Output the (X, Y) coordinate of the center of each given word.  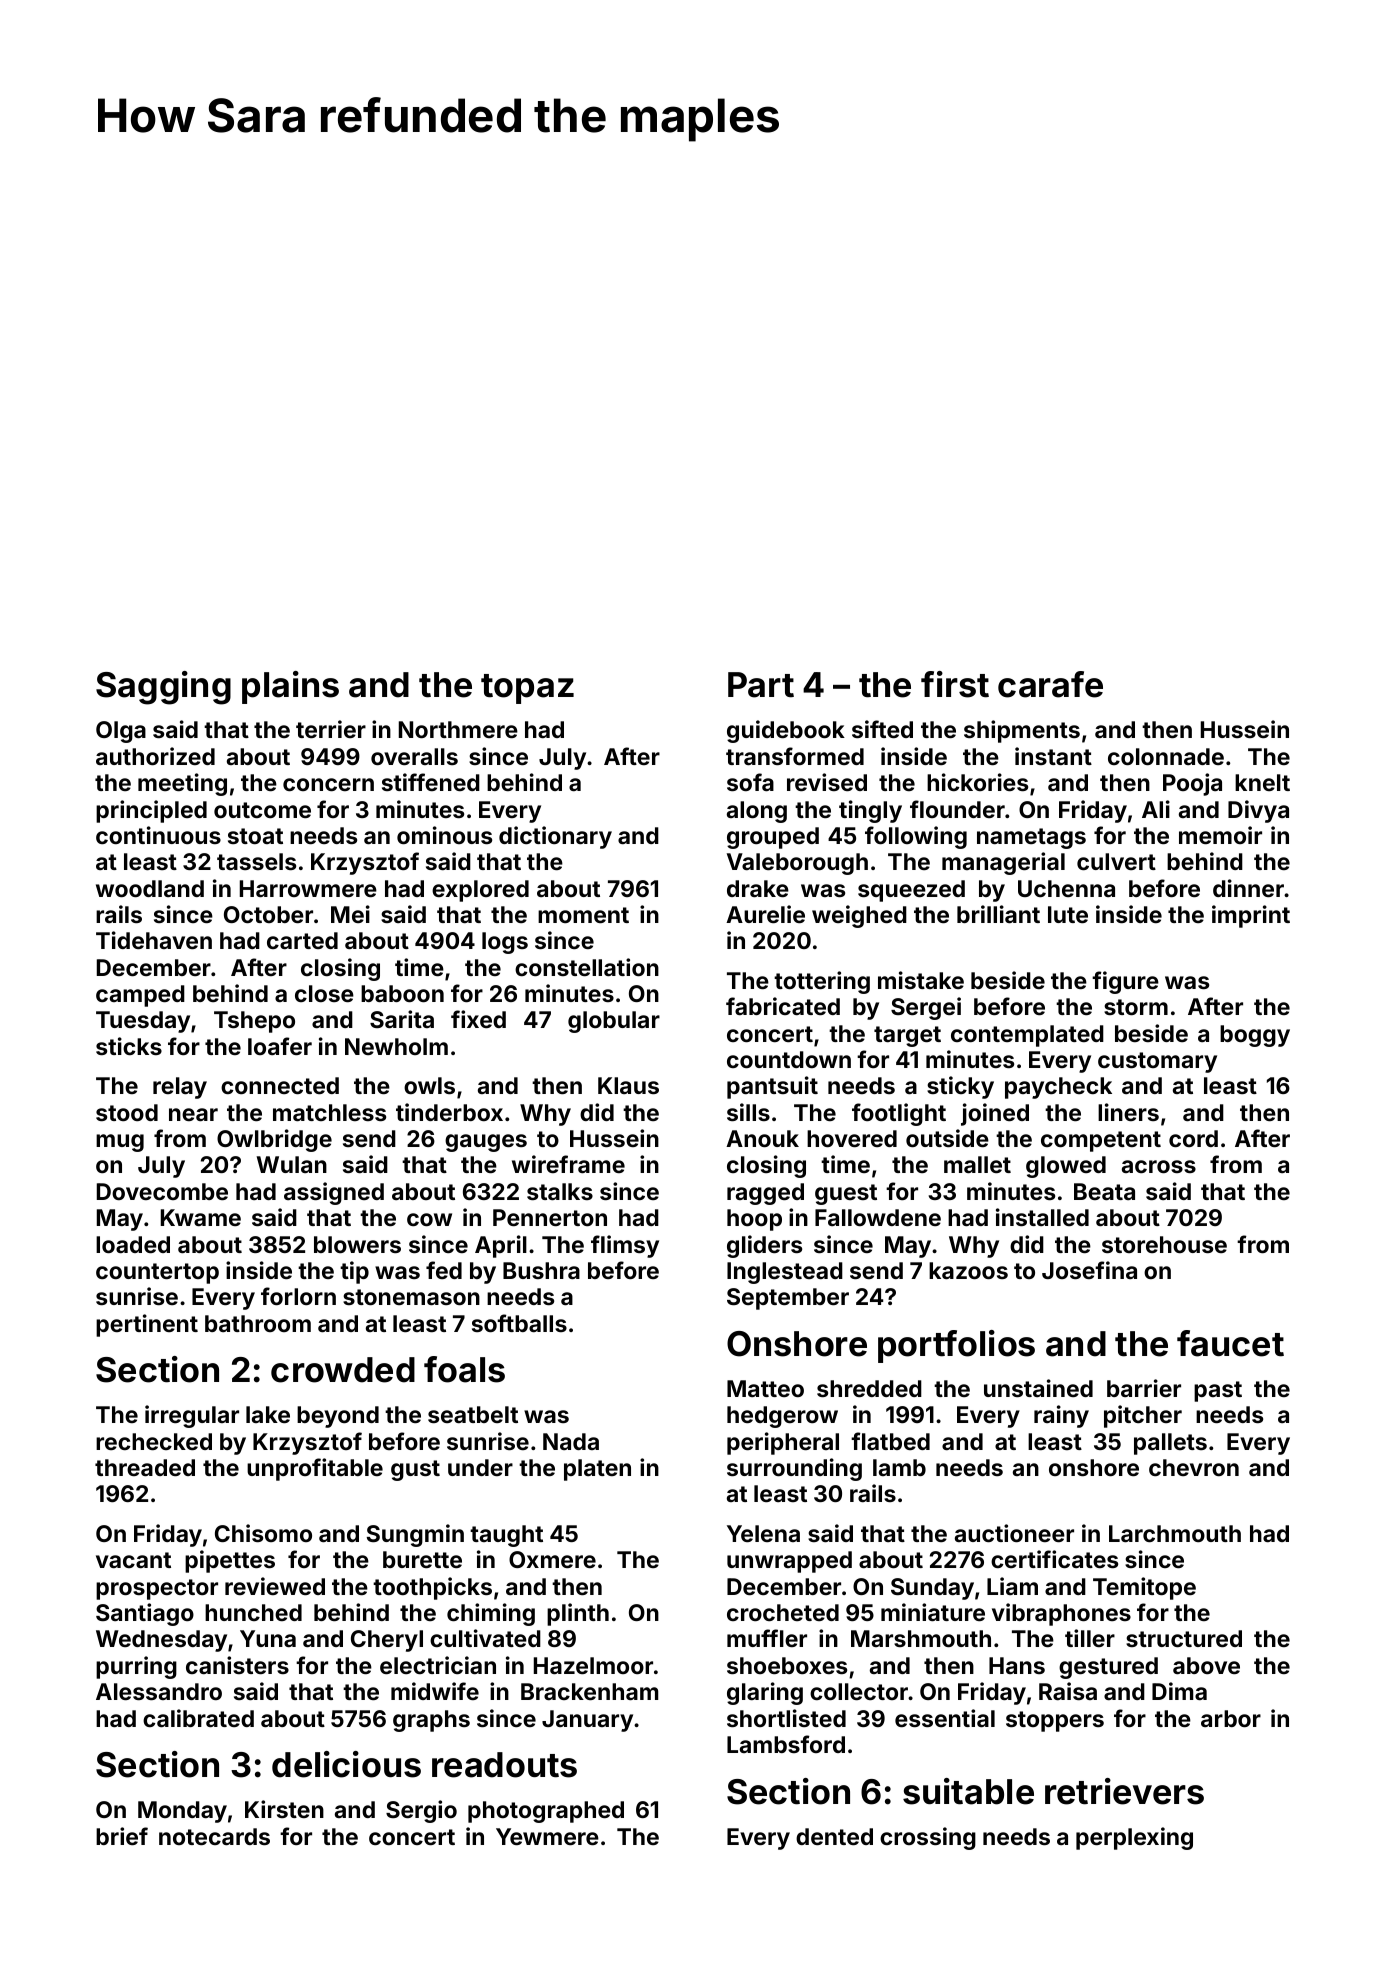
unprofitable (315, 1469)
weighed (859, 916)
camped (140, 996)
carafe (1050, 684)
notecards (214, 1836)
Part (761, 685)
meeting (182, 784)
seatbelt (473, 1414)
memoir (1220, 835)
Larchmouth (1175, 1533)
